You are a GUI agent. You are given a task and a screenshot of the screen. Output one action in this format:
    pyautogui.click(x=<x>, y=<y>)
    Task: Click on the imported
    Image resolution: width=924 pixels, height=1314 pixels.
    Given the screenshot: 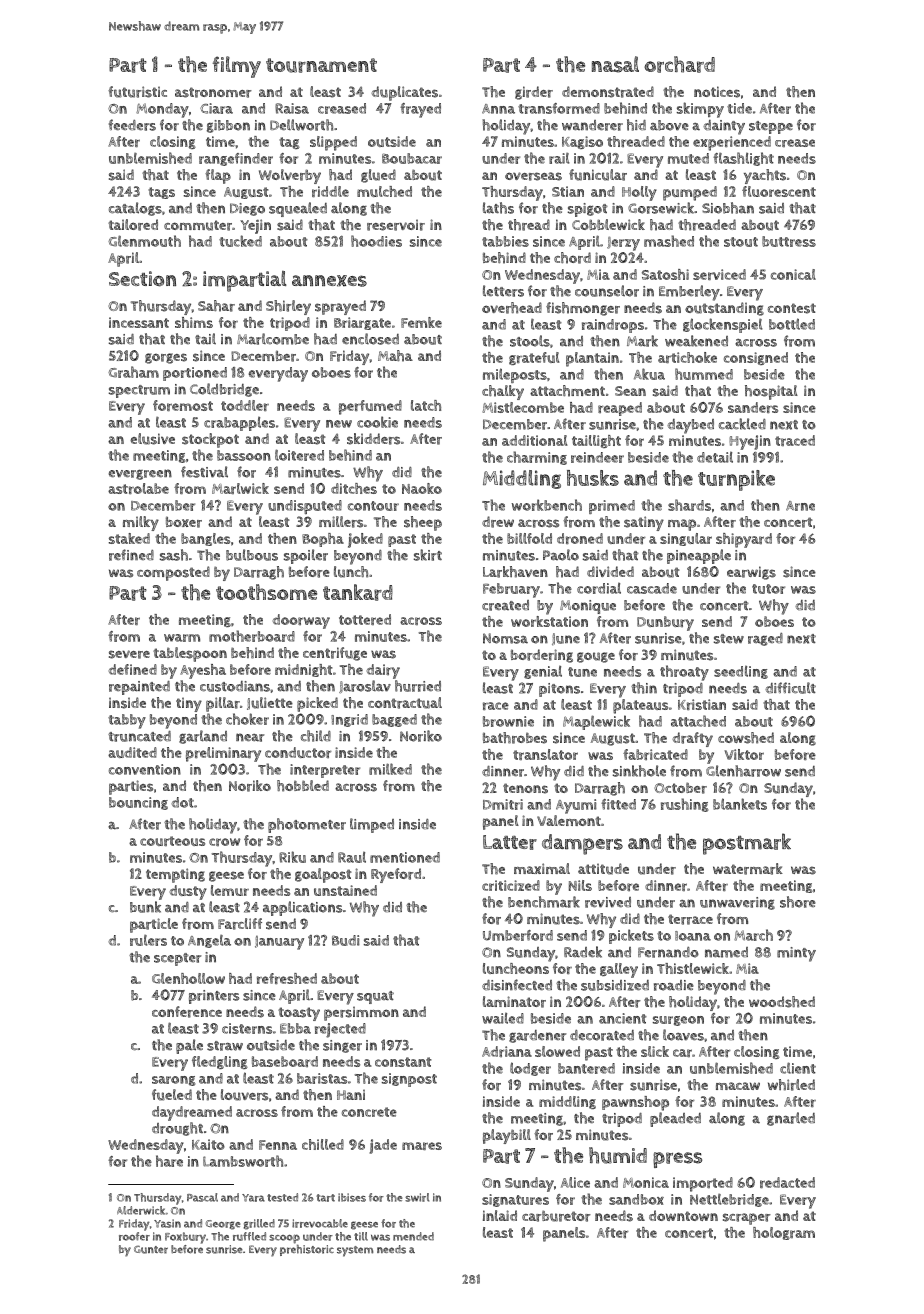 What is the action you would take?
    pyautogui.click(x=703, y=1184)
